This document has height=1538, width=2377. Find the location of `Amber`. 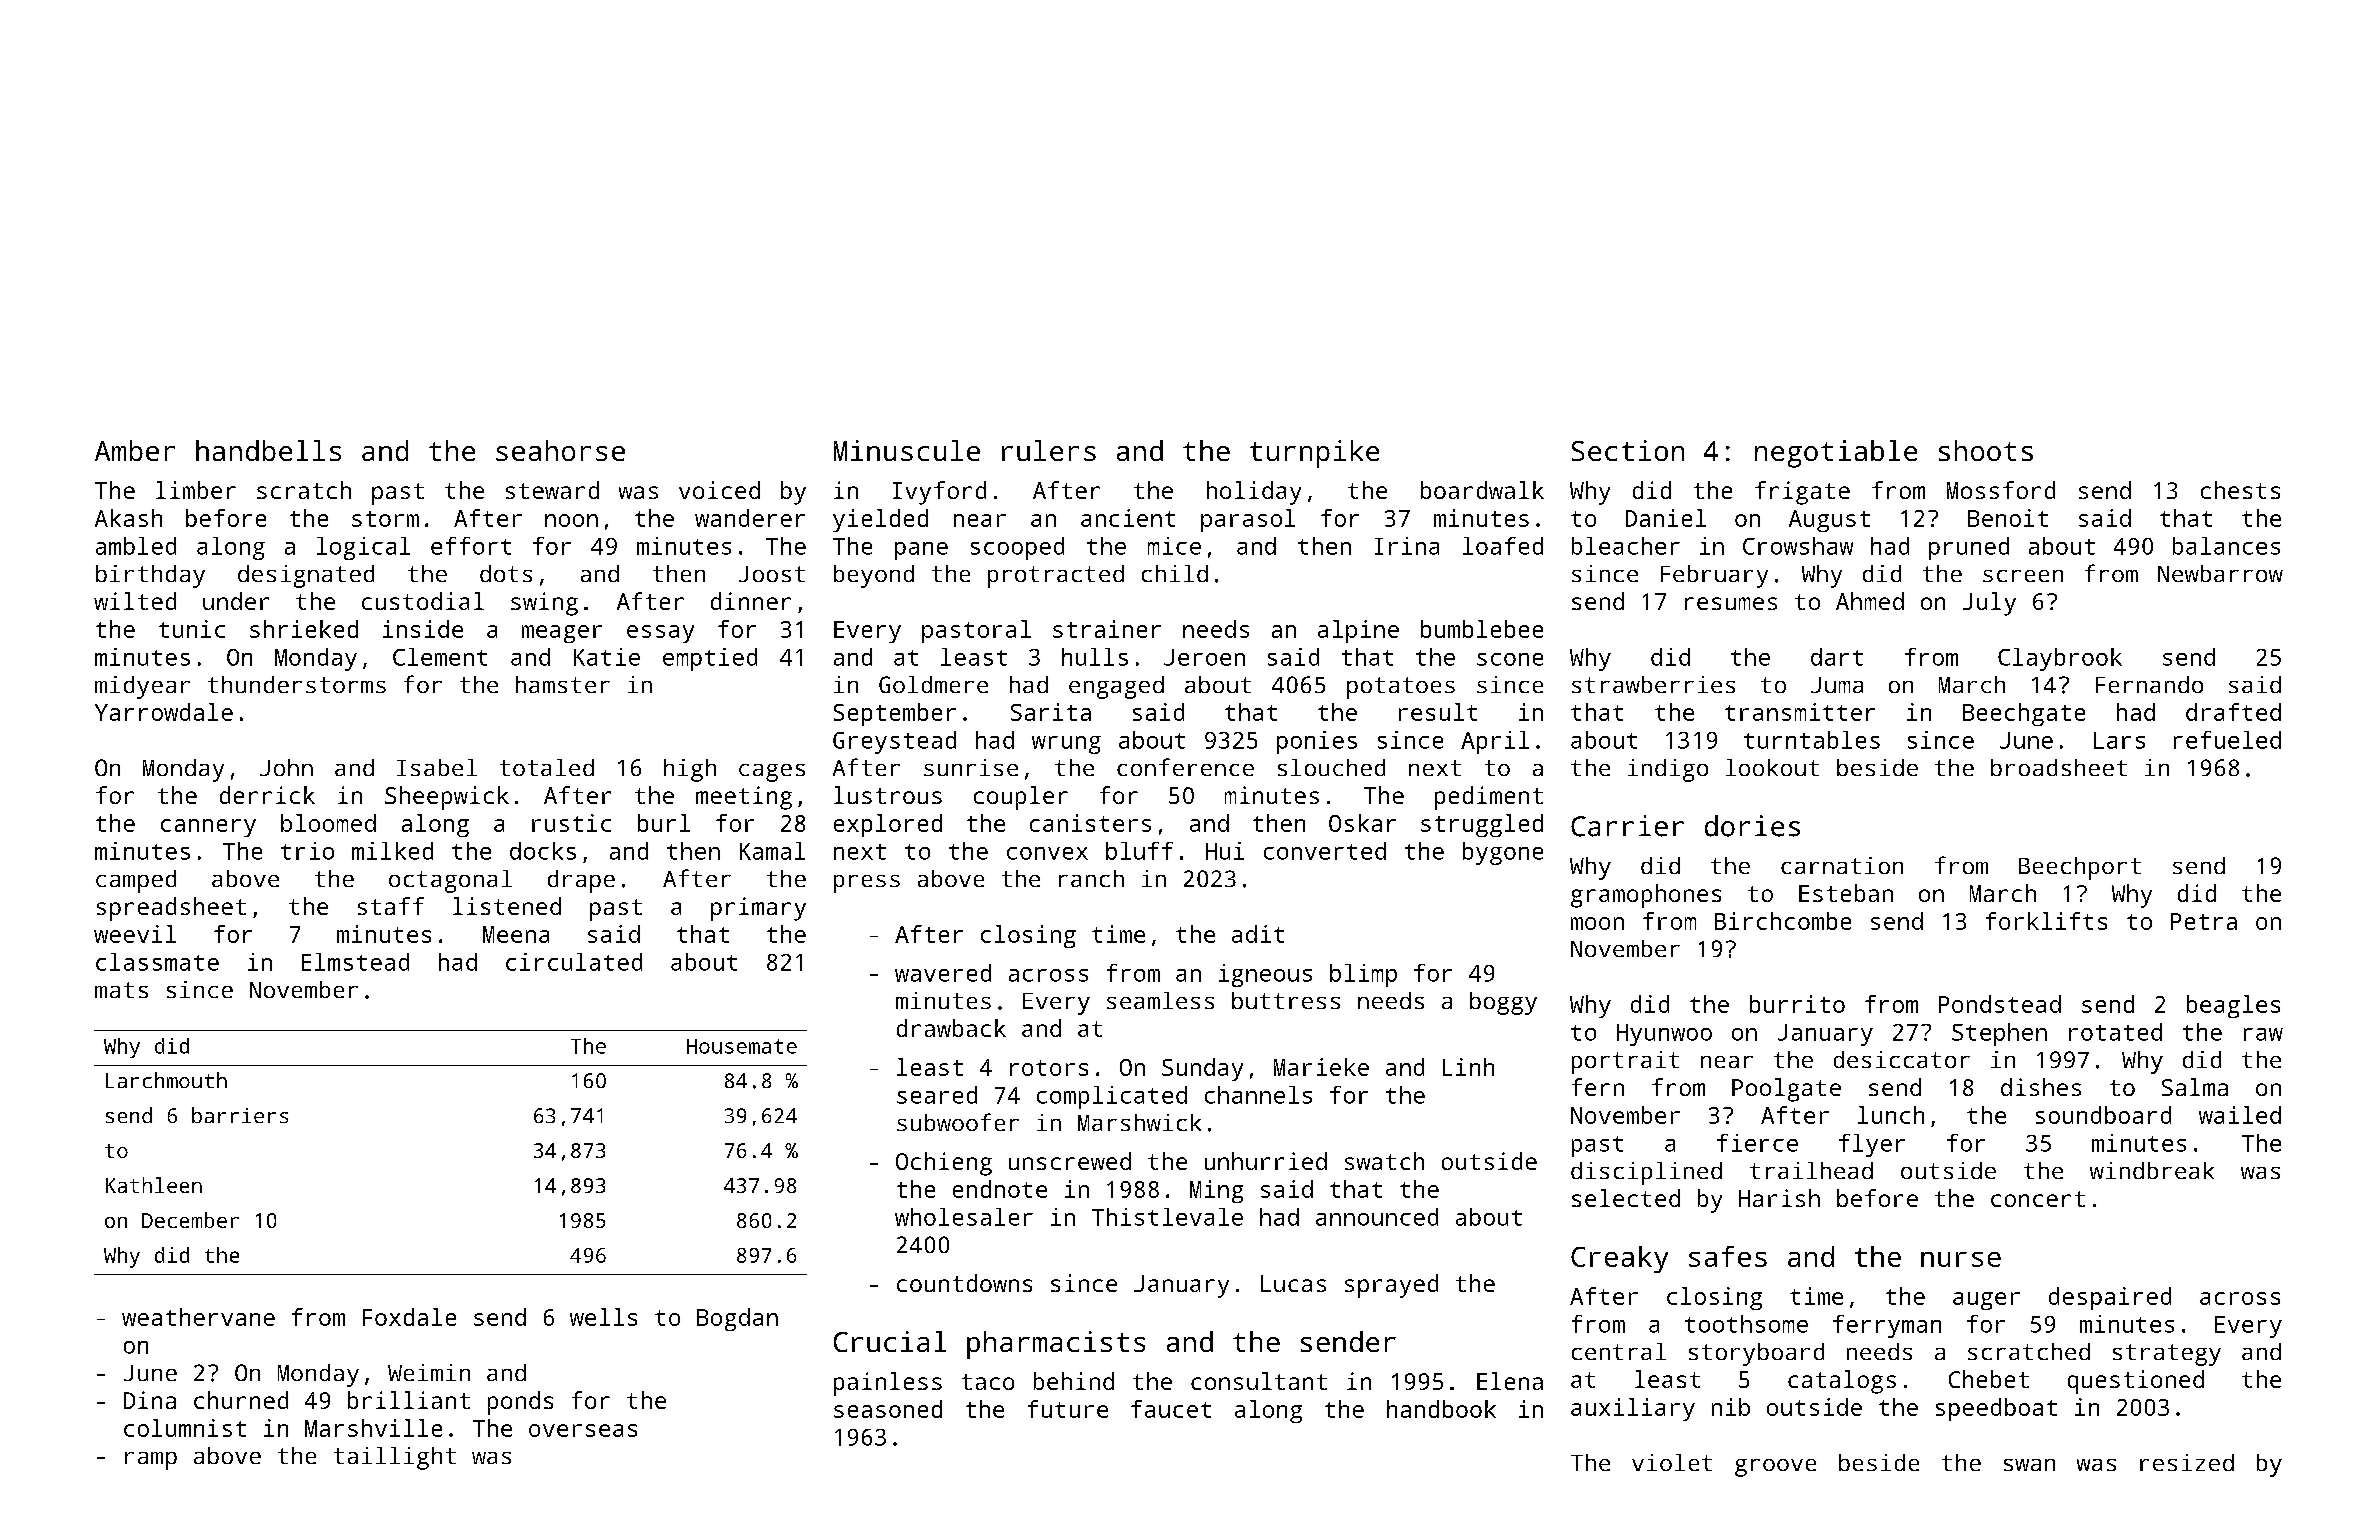

Amber is located at coordinates (135, 450).
